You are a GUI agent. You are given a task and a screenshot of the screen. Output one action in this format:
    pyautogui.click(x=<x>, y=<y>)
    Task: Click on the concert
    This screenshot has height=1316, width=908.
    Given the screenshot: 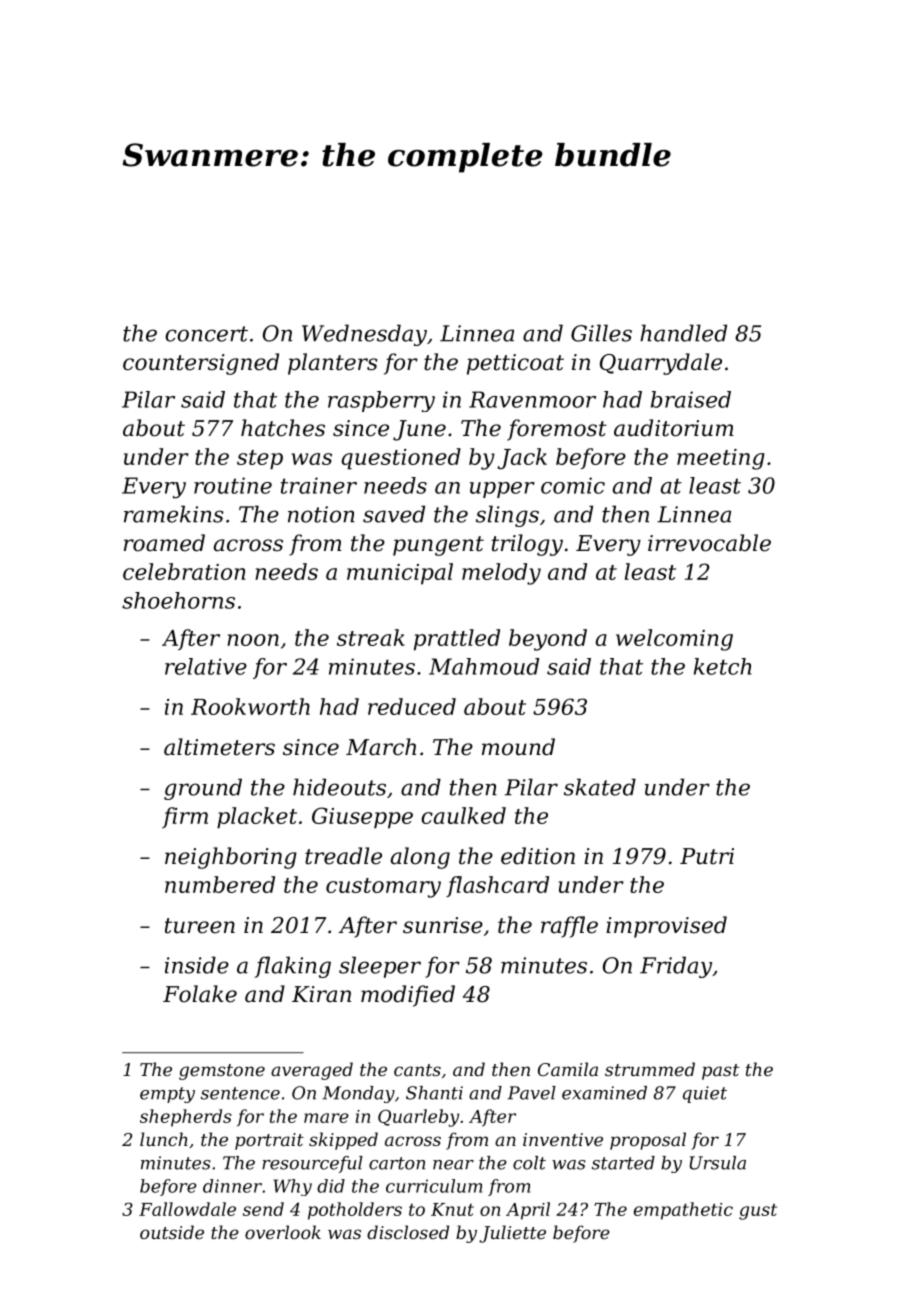 What is the action you would take?
    pyautogui.click(x=206, y=334)
